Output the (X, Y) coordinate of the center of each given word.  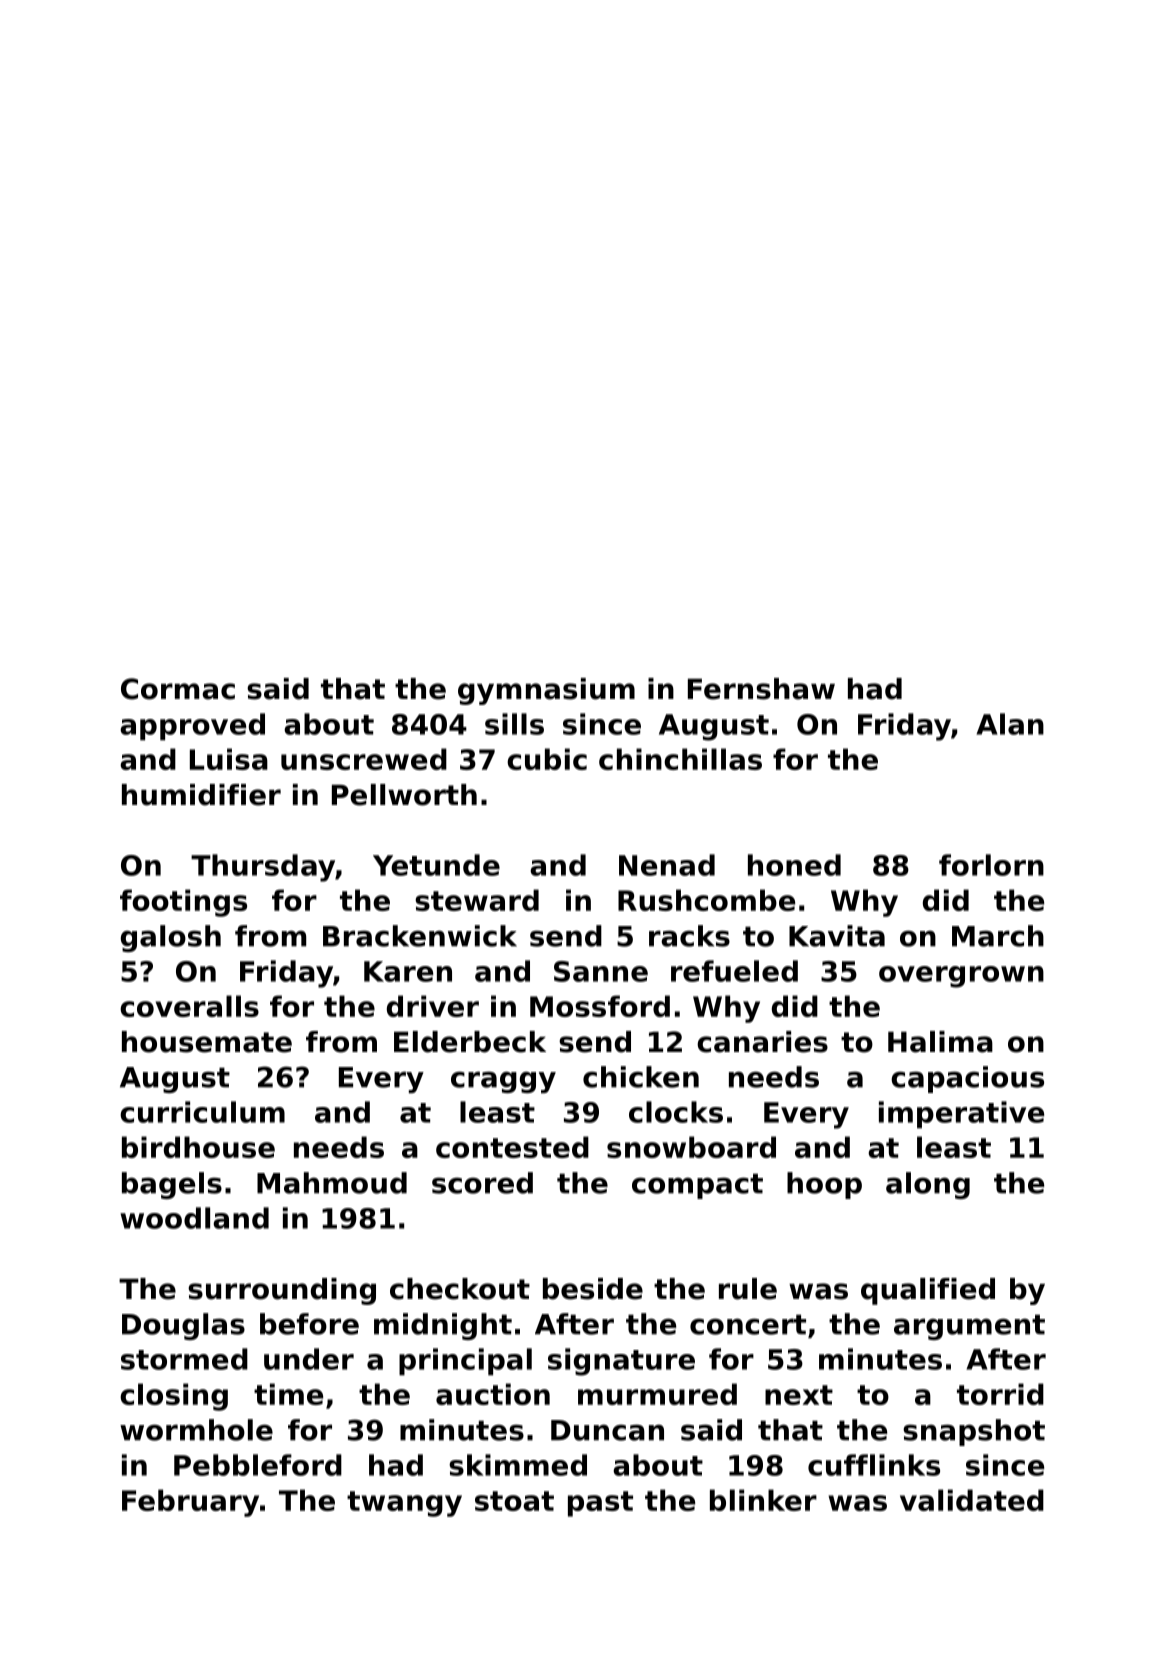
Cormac (178, 689)
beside (593, 1289)
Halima (940, 1042)
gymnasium (546, 691)
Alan (1010, 724)
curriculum (202, 1112)
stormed (184, 1359)
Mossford (600, 1006)
